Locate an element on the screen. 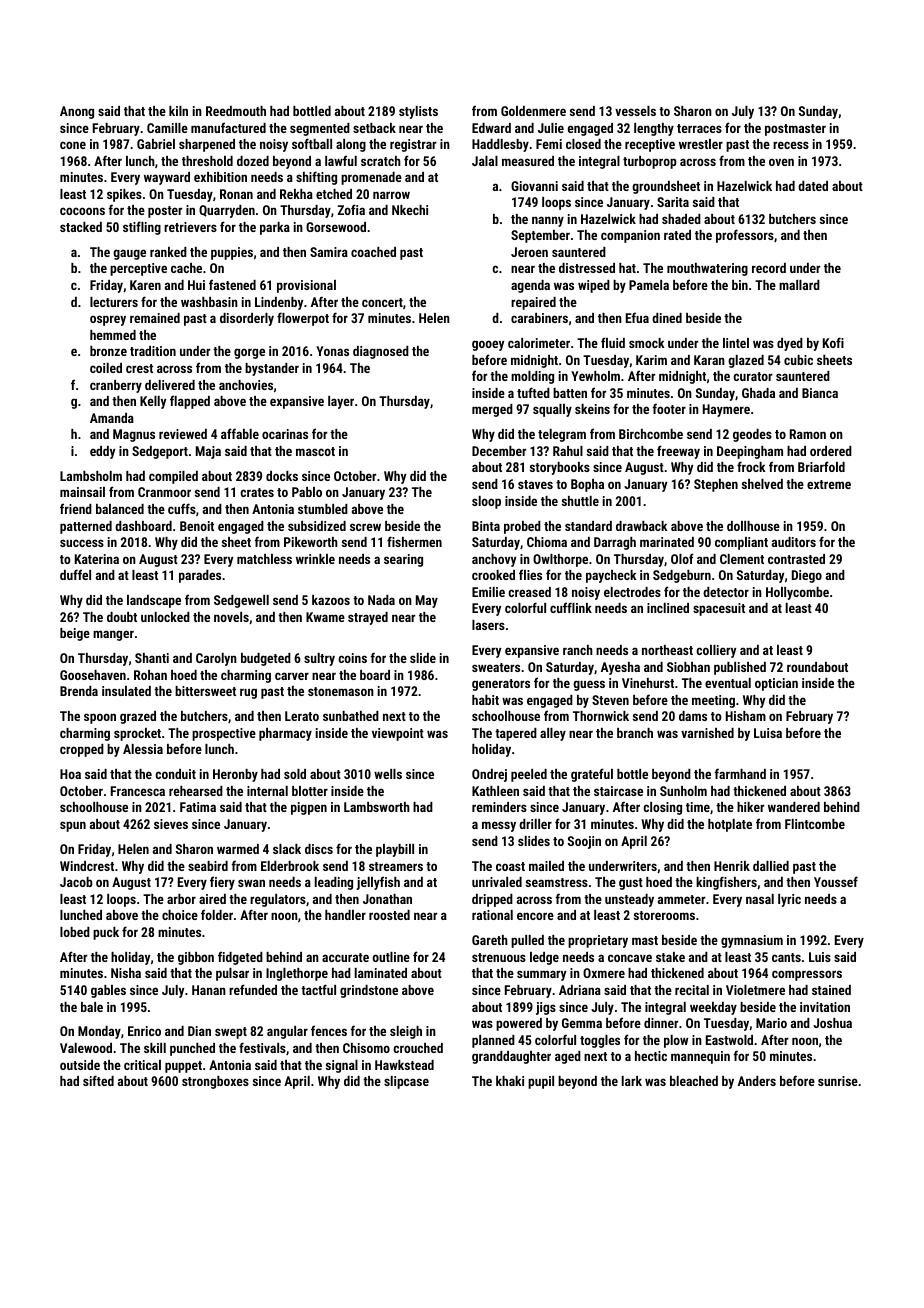 The width and height of the screenshot is (924, 1308). landscape is located at coordinates (154, 601).
